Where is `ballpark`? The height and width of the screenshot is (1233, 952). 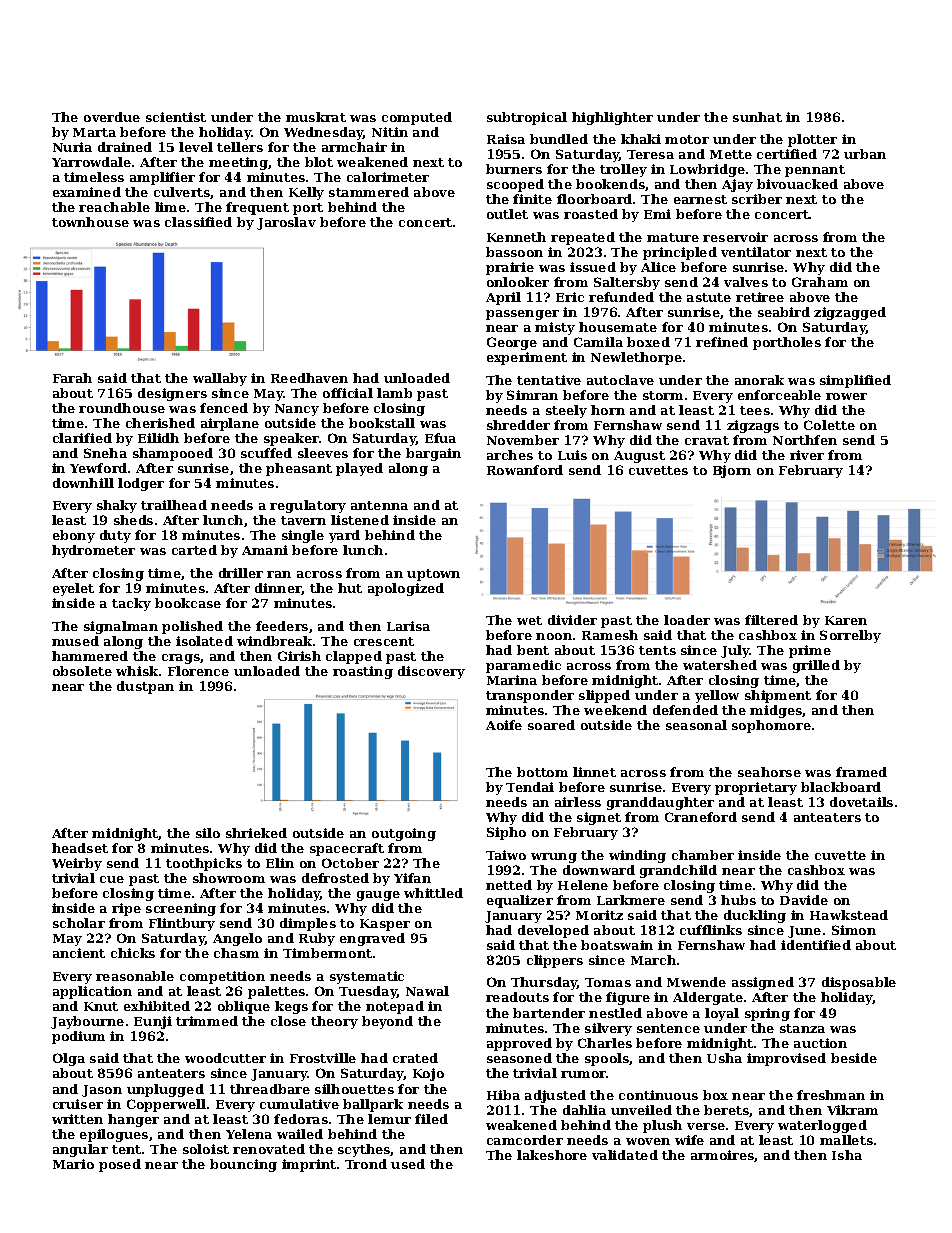 ballpark is located at coordinates (373, 1105).
